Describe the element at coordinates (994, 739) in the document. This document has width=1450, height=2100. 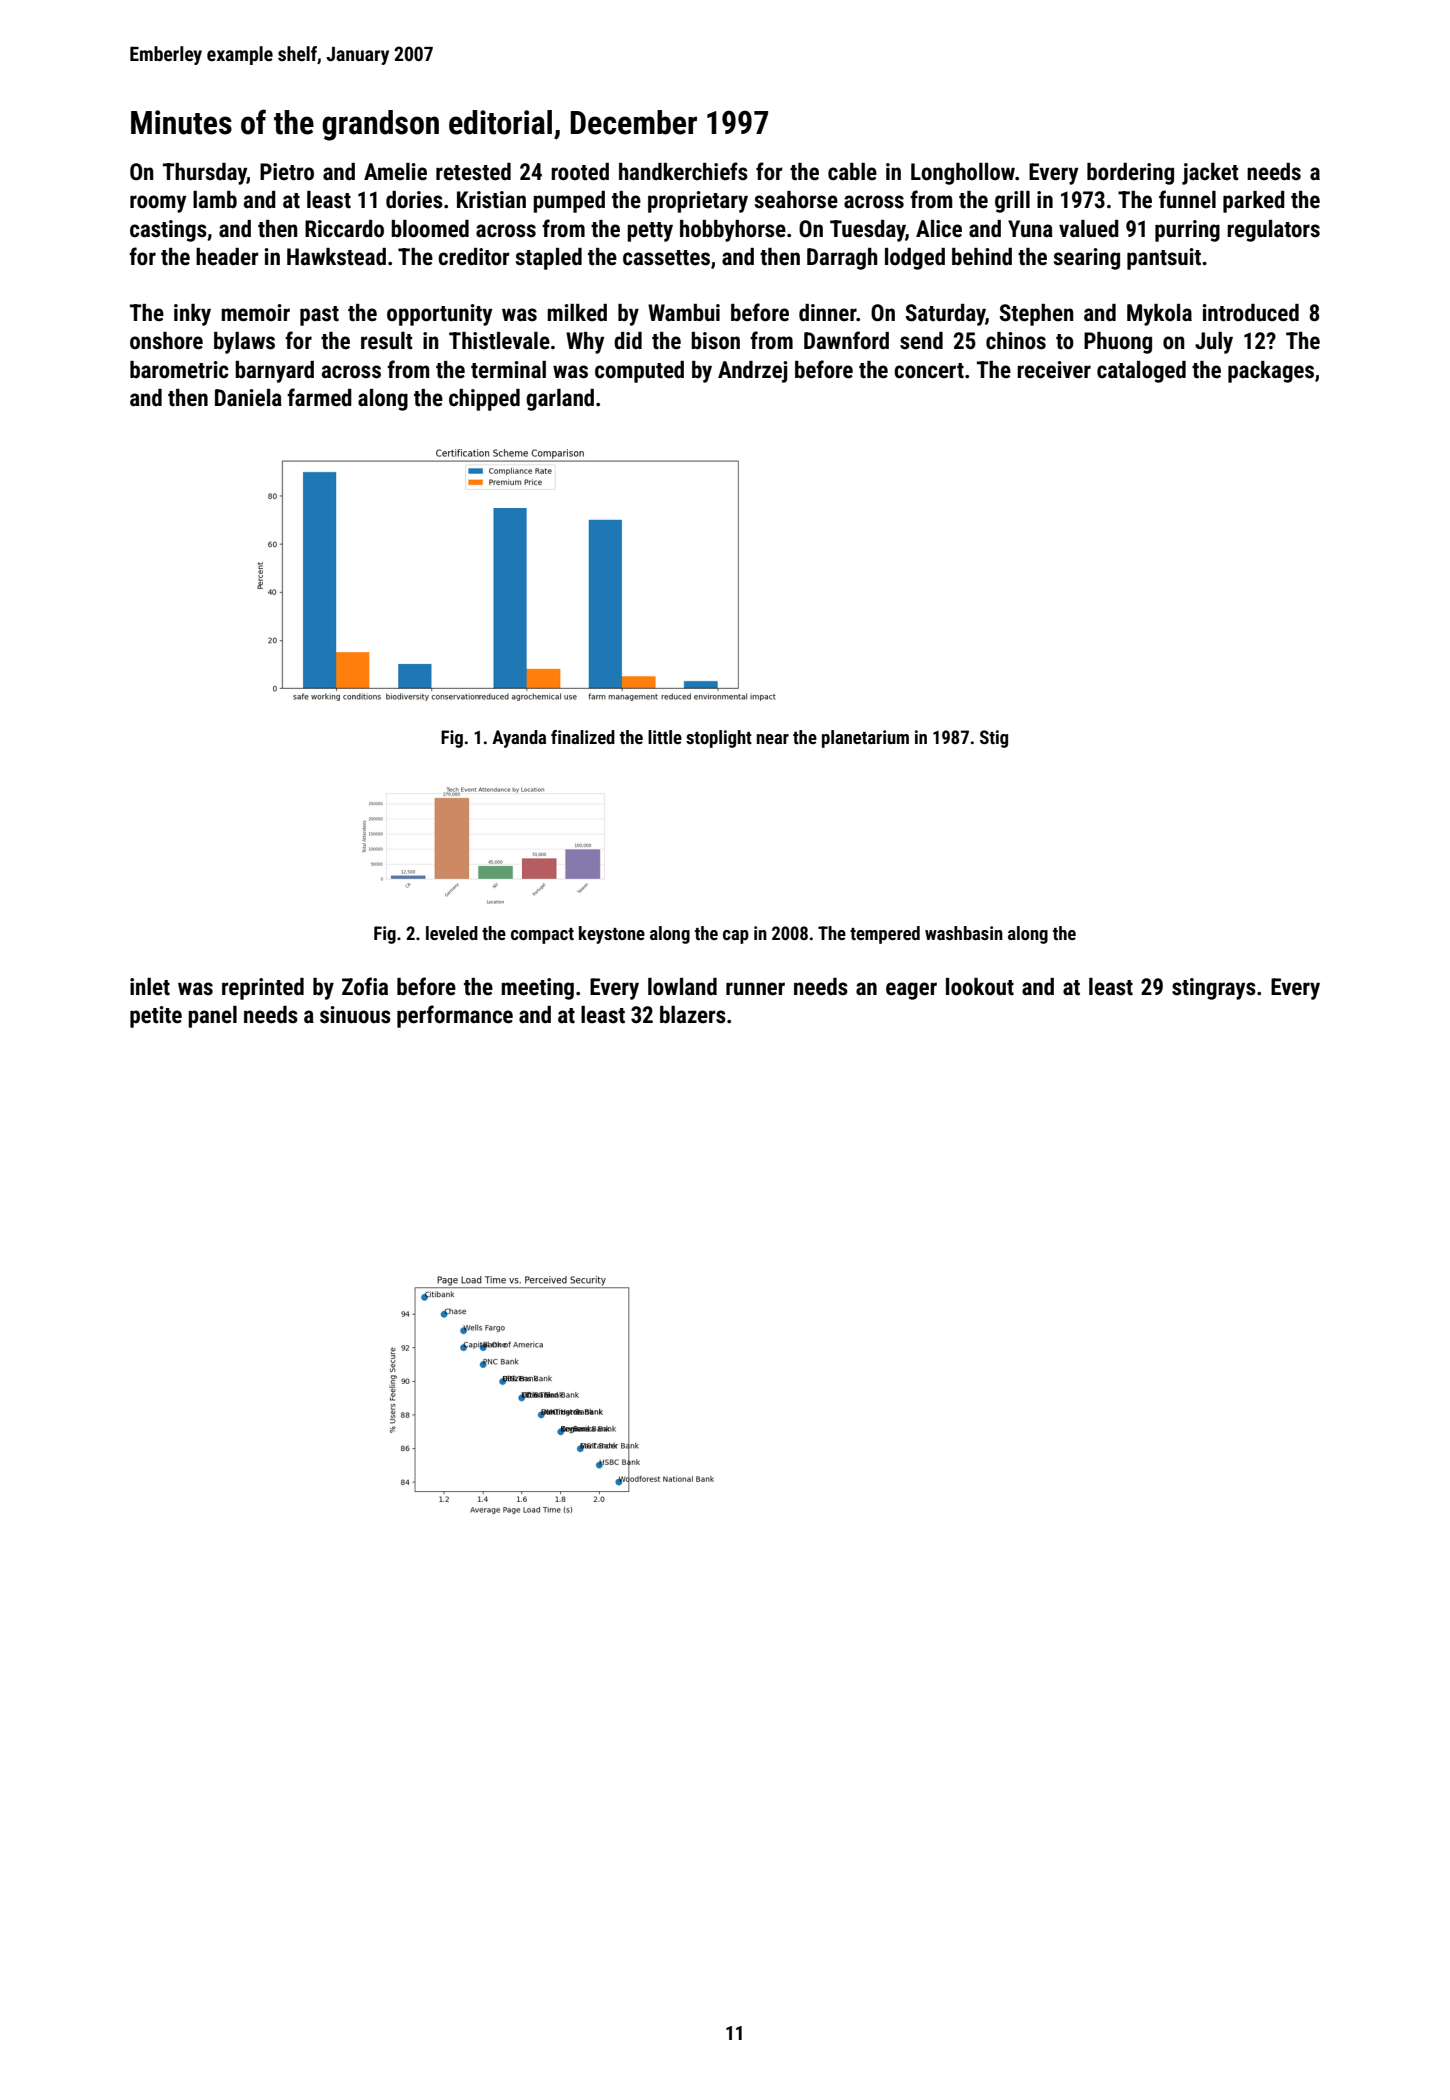
I see `Stig` at that location.
